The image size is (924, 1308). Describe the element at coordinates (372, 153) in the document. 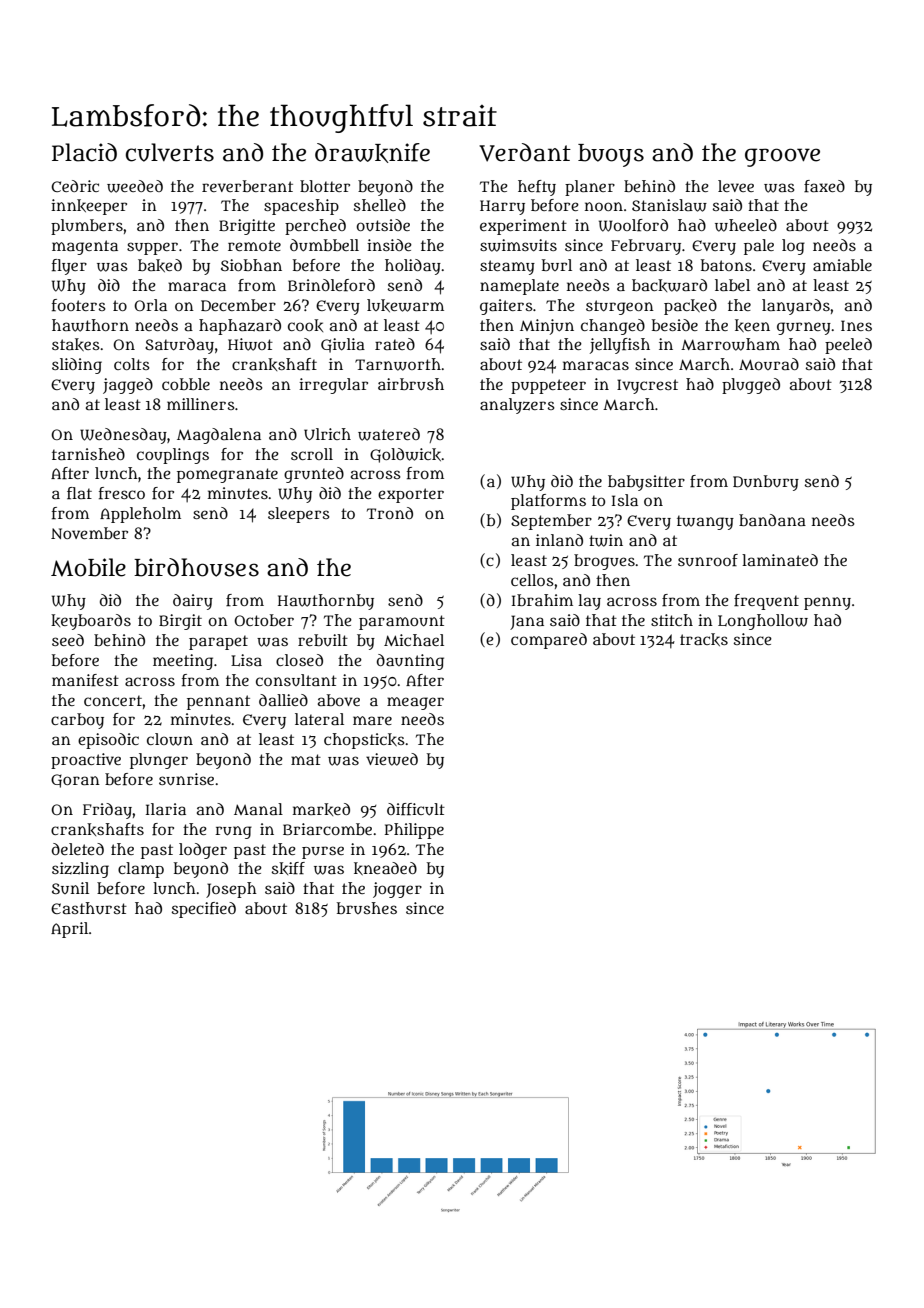

I see `drawknife` at that location.
